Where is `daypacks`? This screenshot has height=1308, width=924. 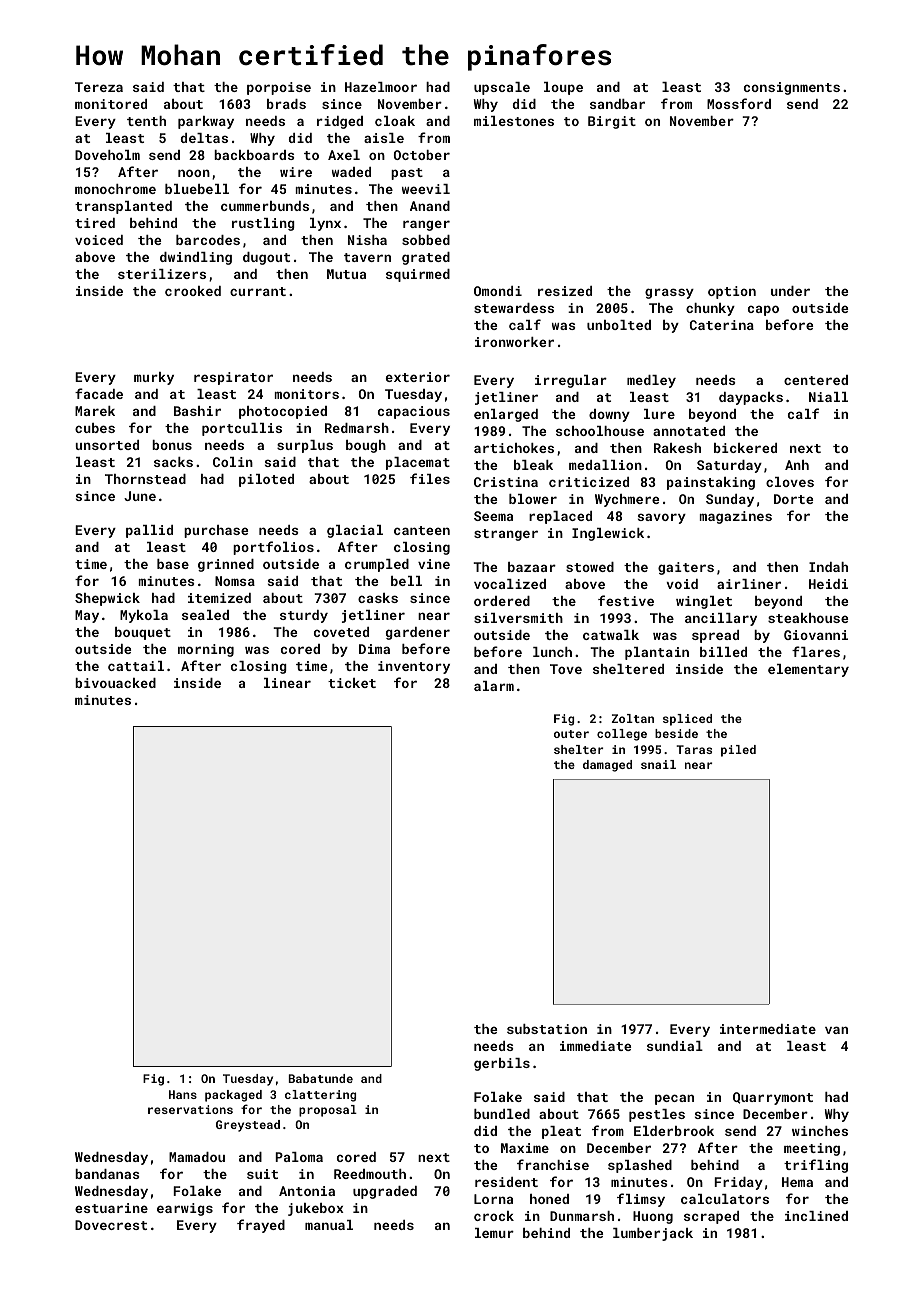
daypacks is located at coordinates (751, 398).
